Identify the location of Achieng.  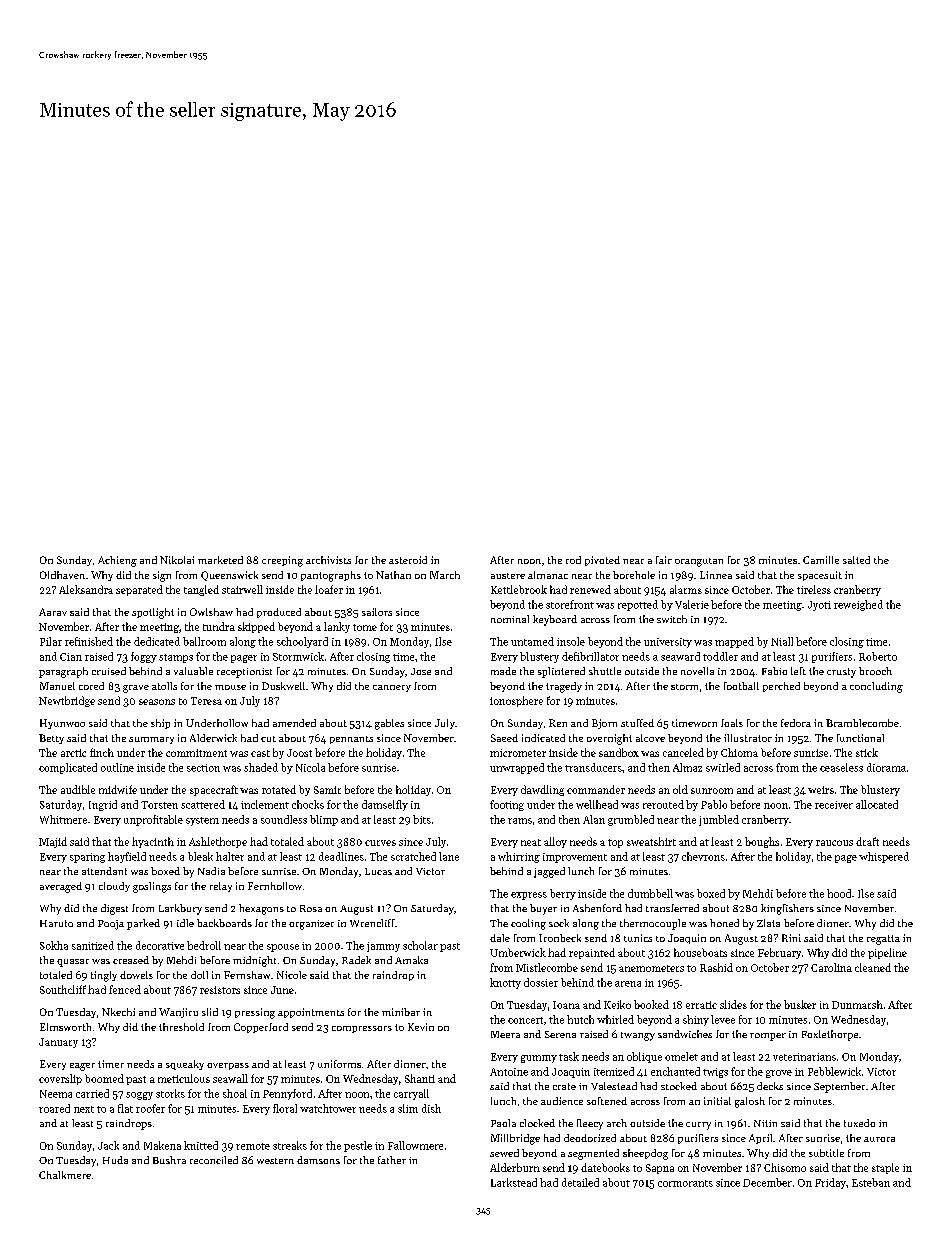
(117, 561).
